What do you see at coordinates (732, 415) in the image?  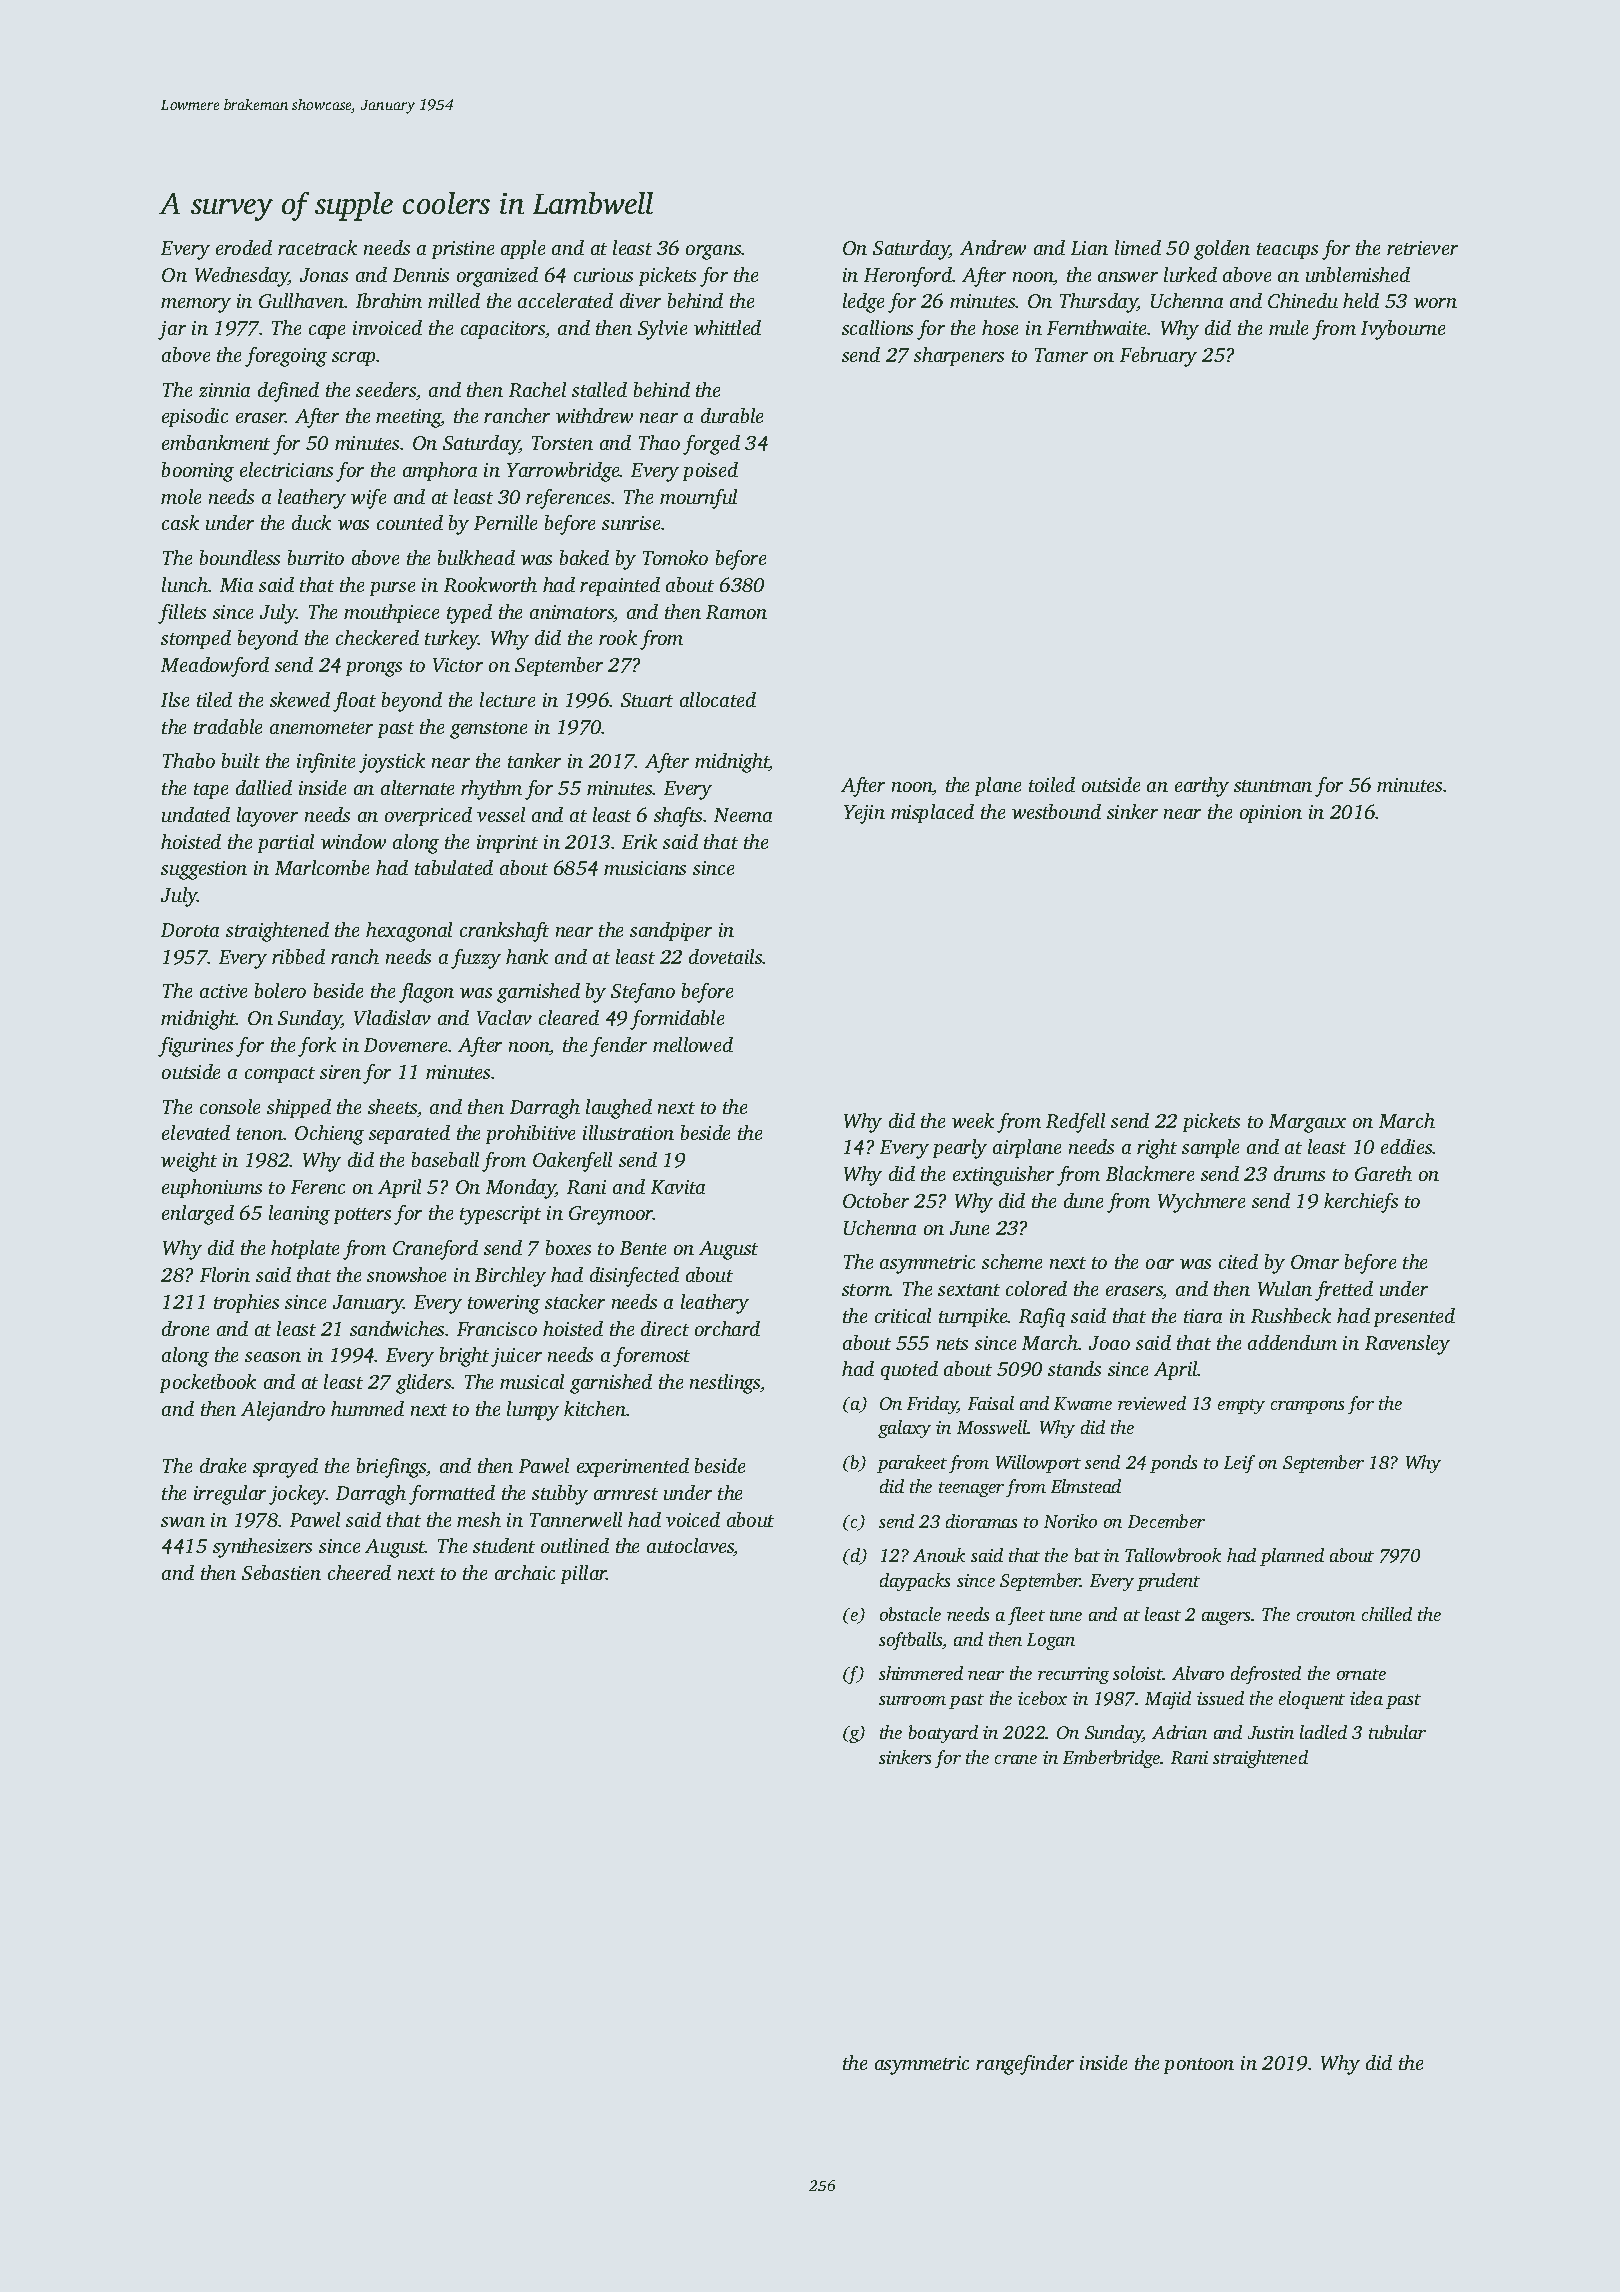 I see `durable` at bounding box center [732, 415].
